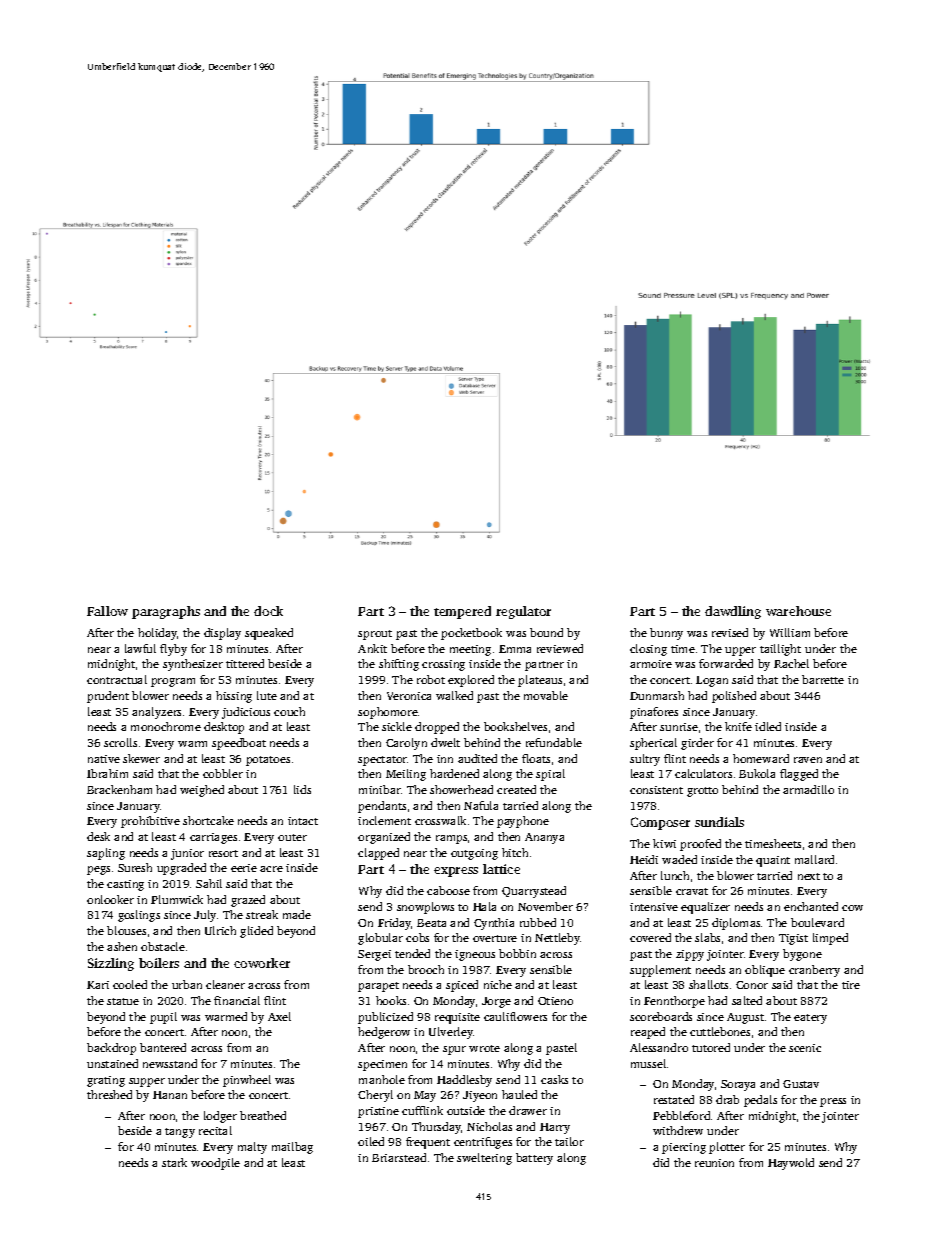 The image size is (952, 1233). I want to click on stark, so click(174, 1162).
